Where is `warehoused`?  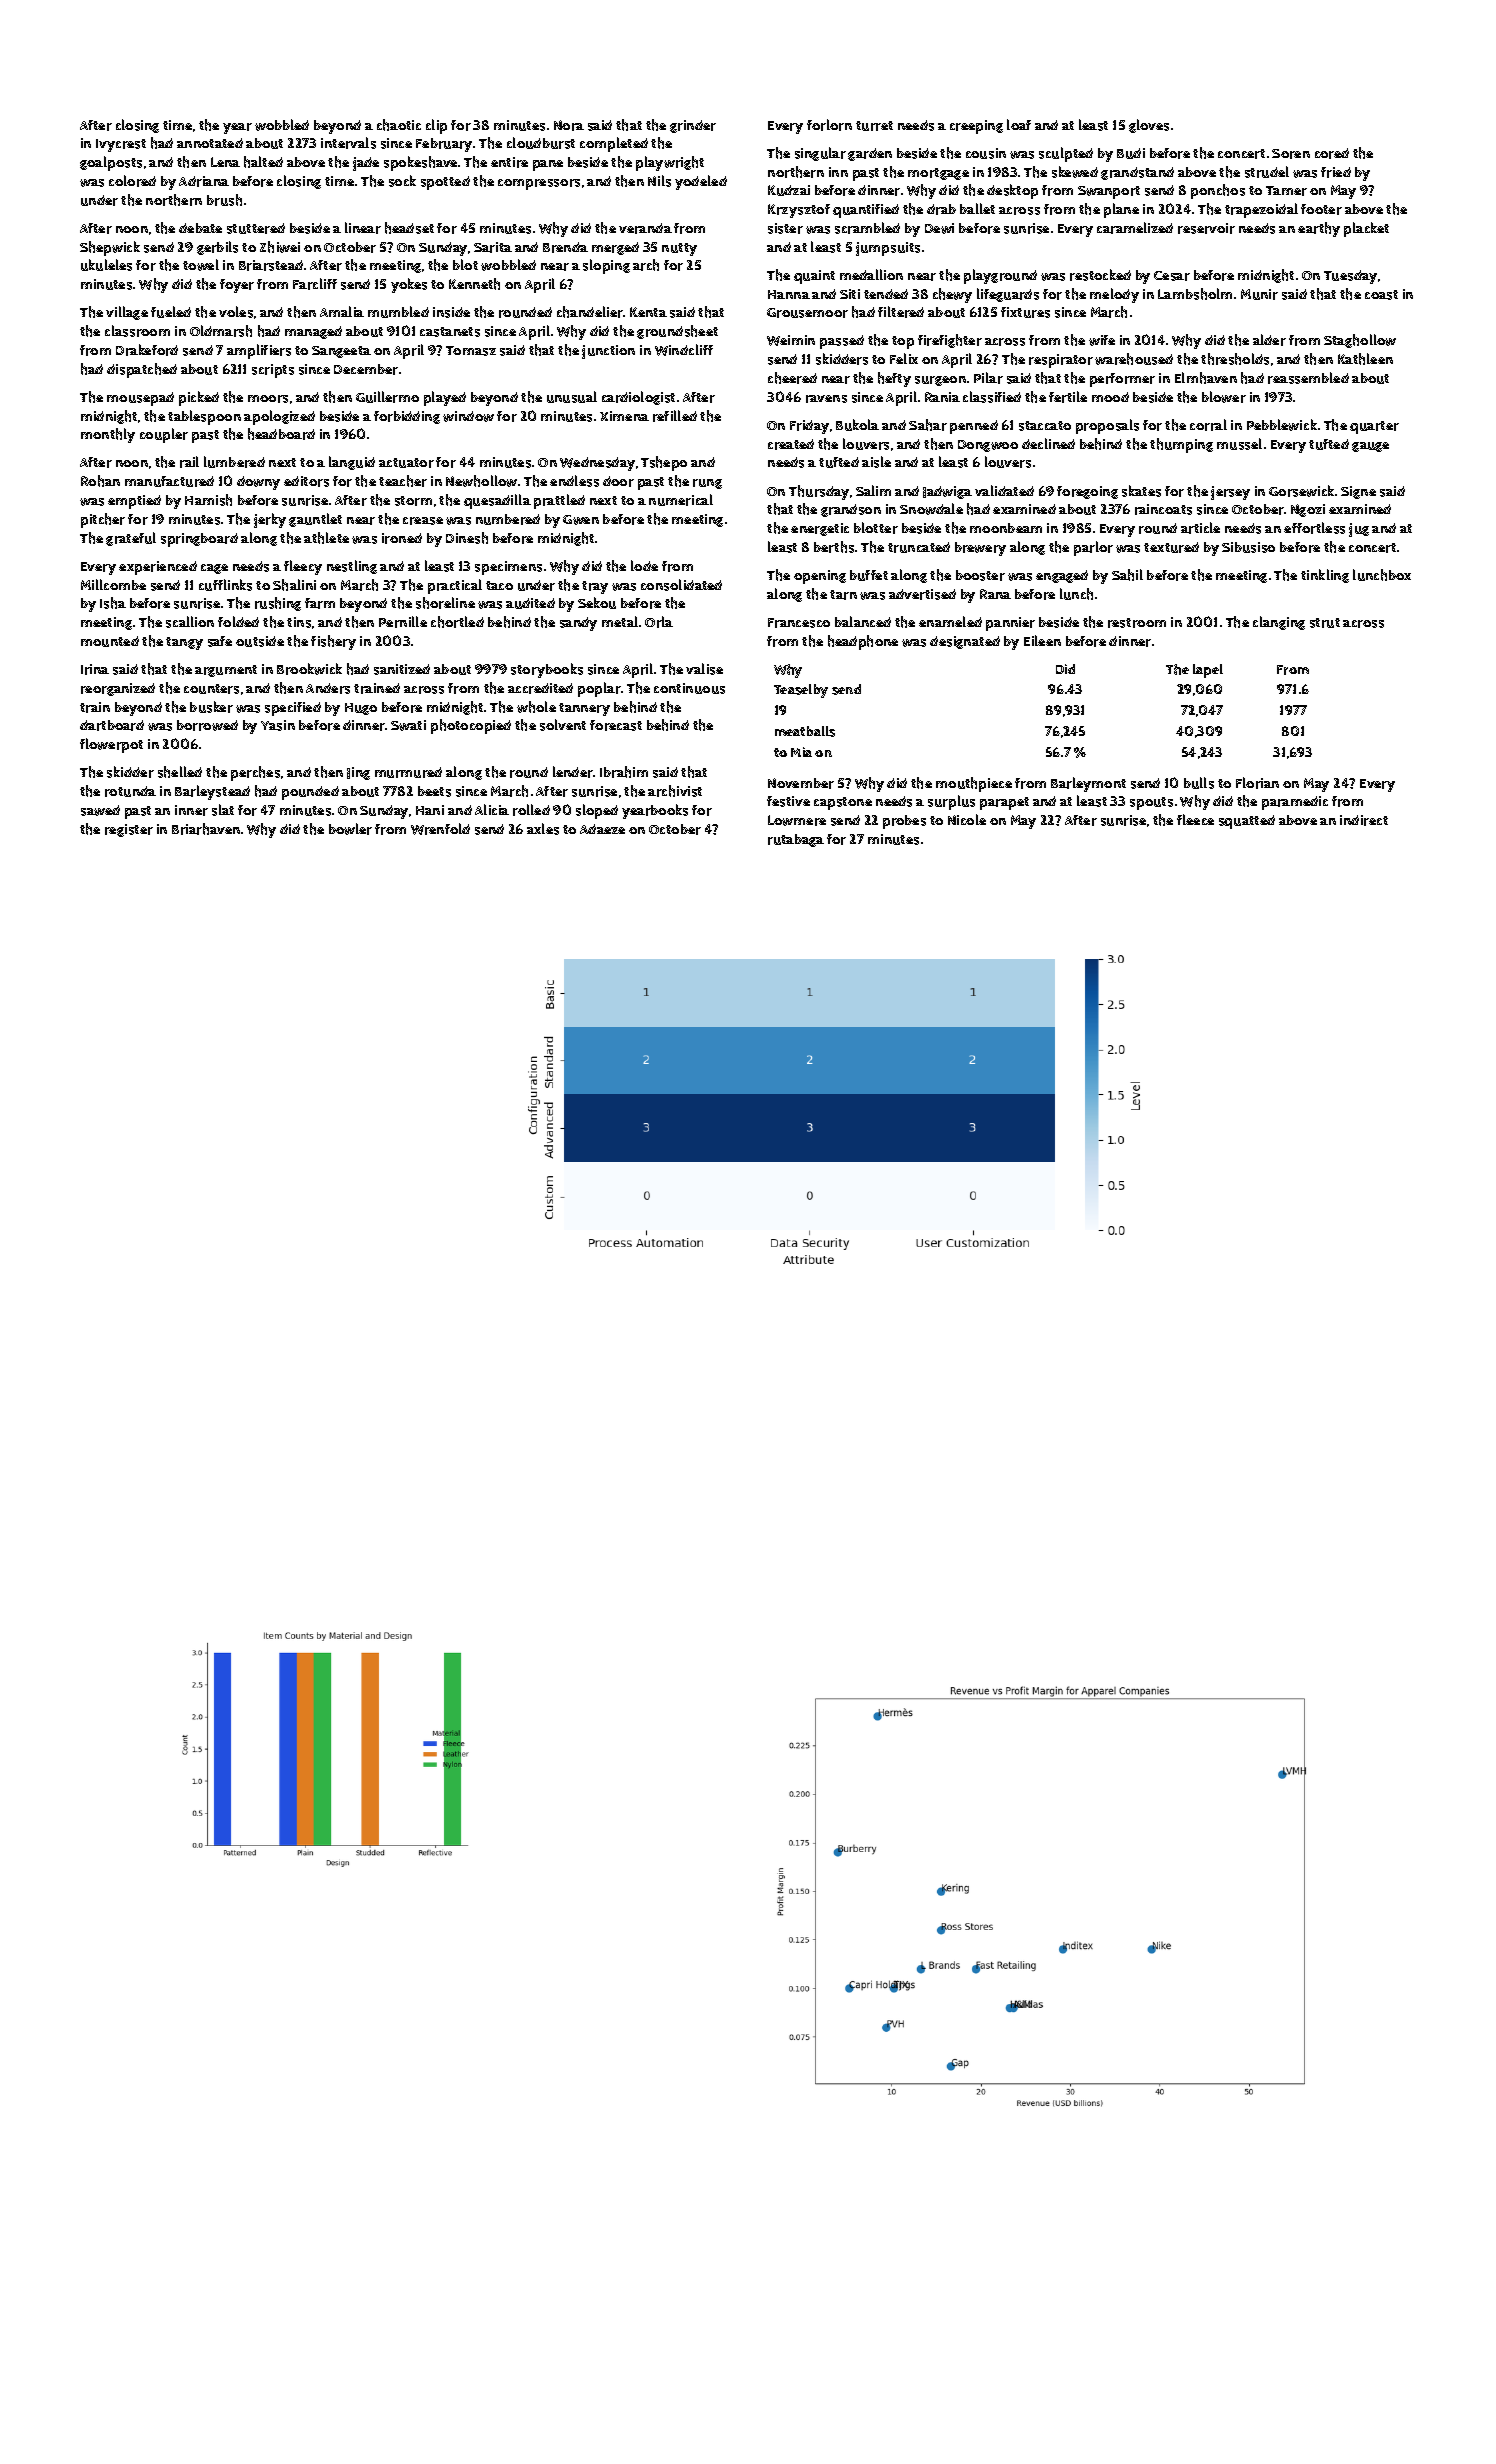 warehoused is located at coordinates (1134, 359).
